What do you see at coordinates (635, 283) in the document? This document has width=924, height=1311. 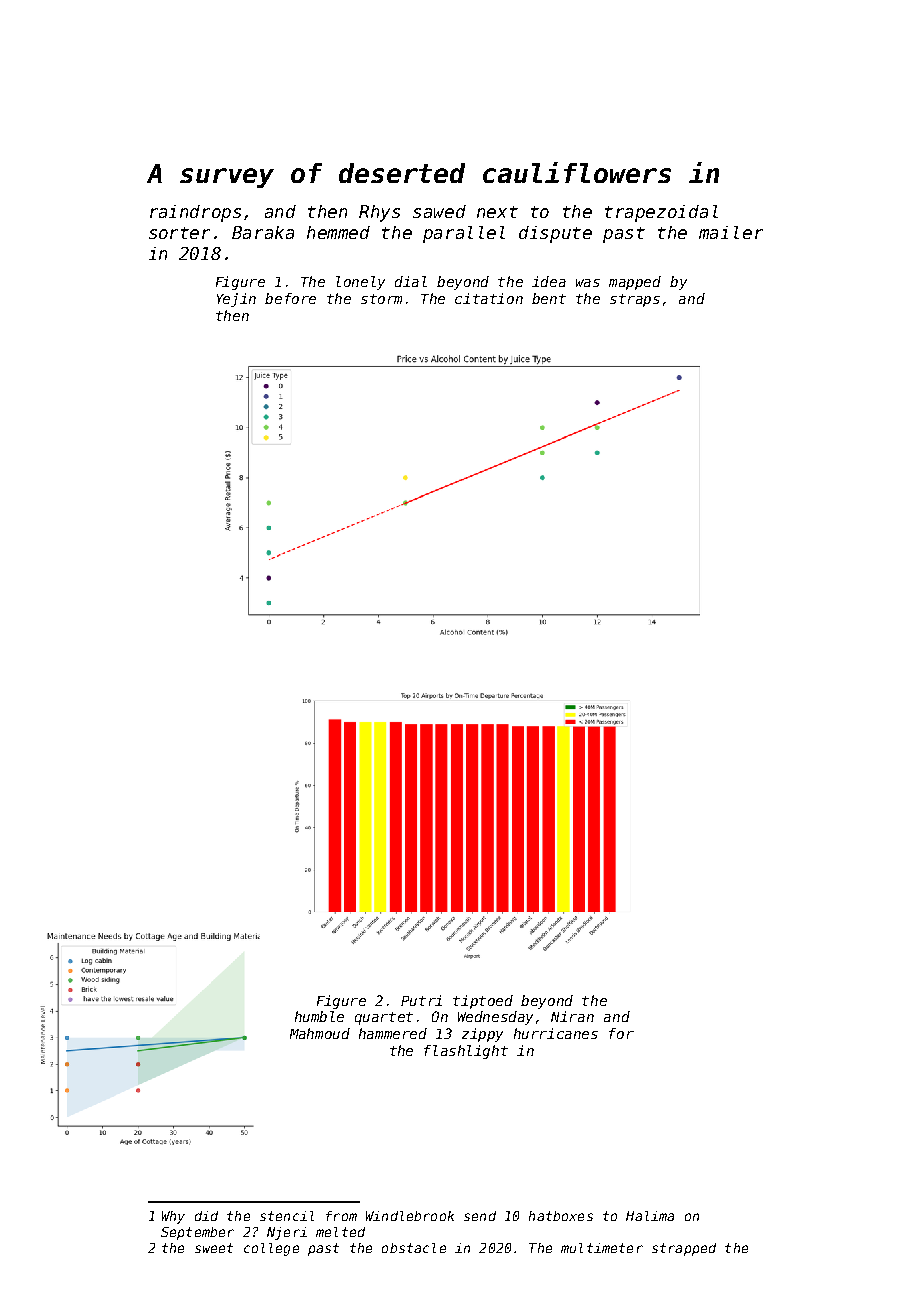 I see `mapped` at bounding box center [635, 283].
